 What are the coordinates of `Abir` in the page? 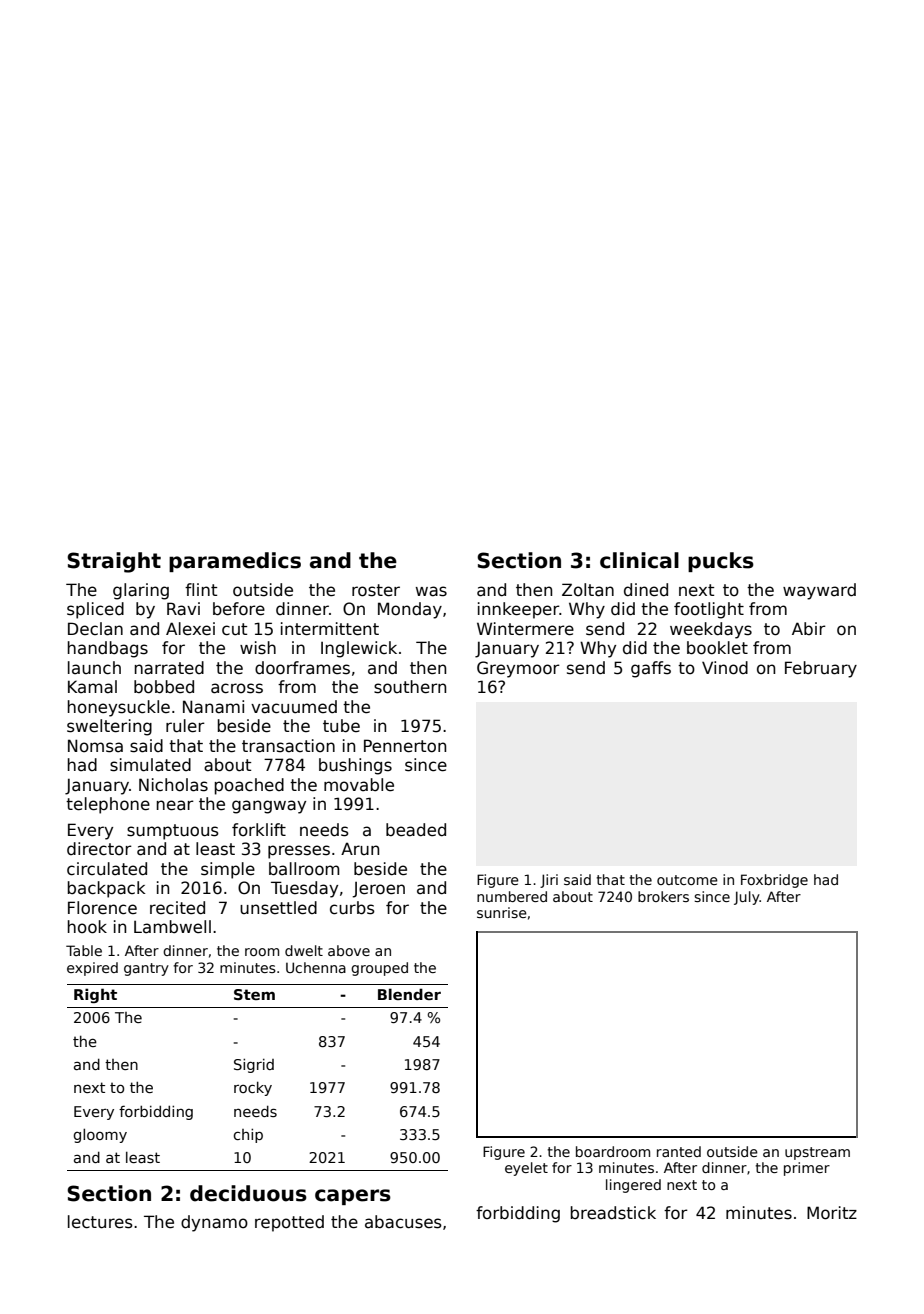 It's located at (809, 628).
